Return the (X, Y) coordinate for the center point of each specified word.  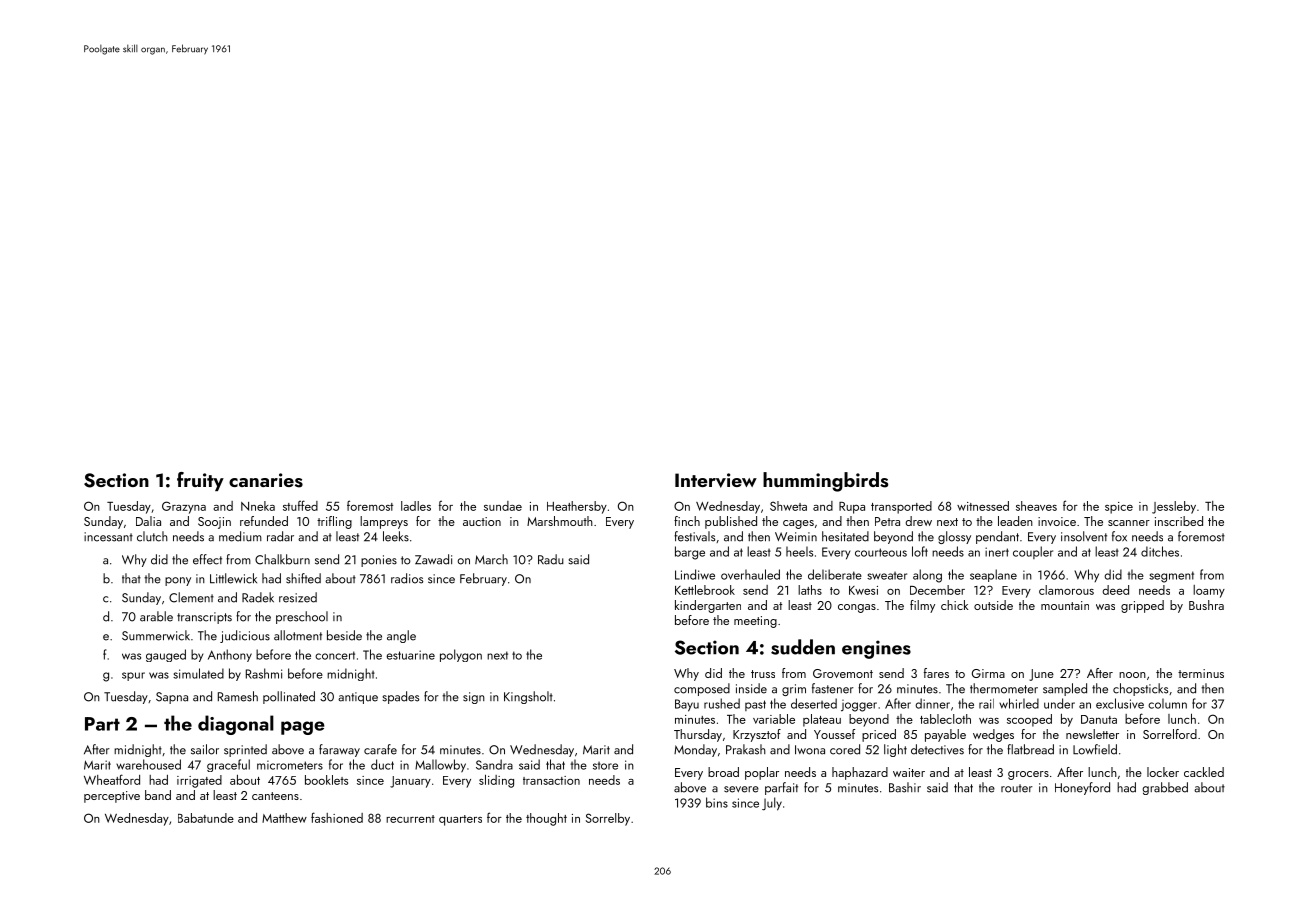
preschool (302, 617)
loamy (1209, 591)
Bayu (687, 705)
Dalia (148, 521)
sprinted (245, 750)
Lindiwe (695, 574)
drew (919, 521)
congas (857, 608)
